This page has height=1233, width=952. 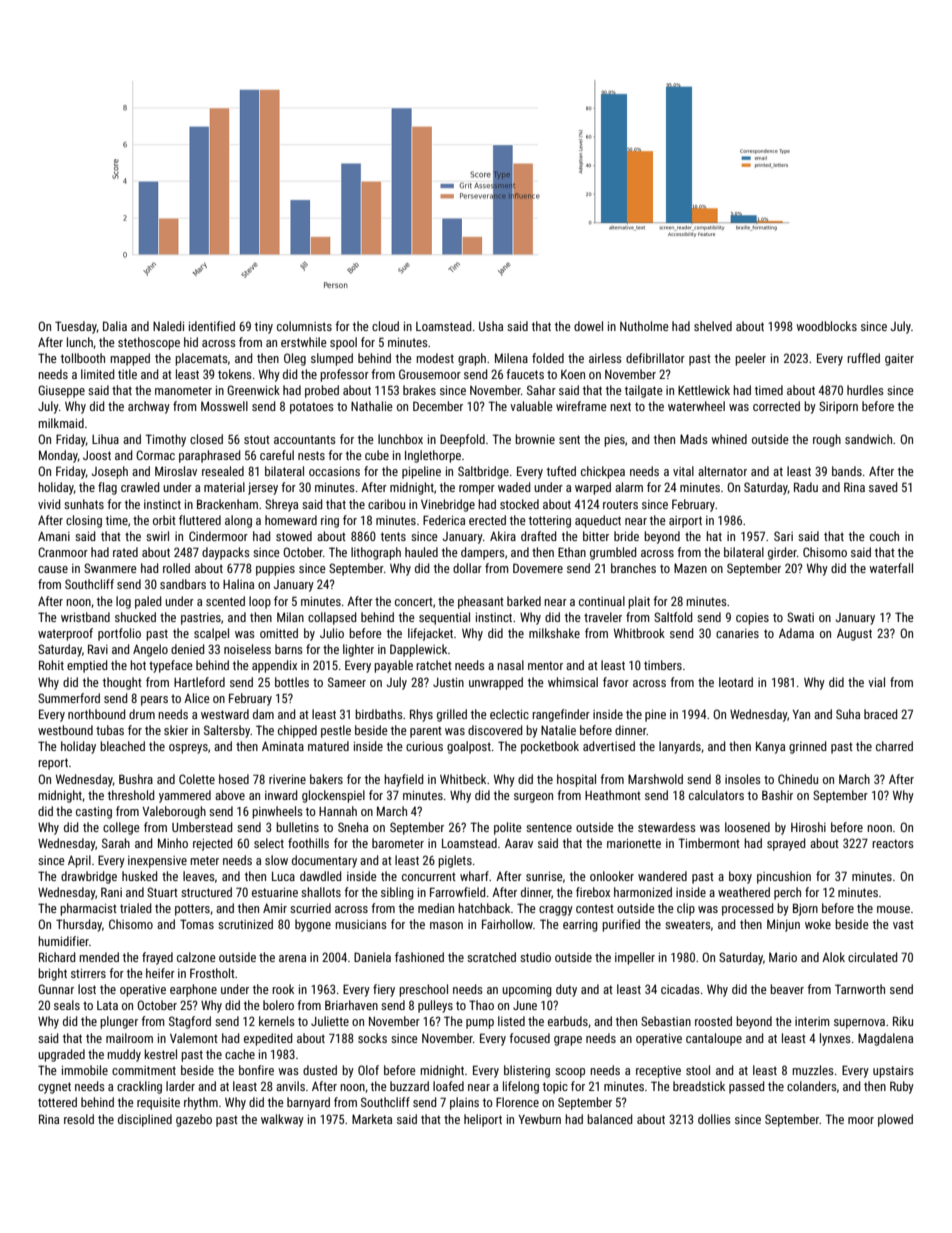 What do you see at coordinates (289, 649) in the page?
I see `barns` at bounding box center [289, 649].
